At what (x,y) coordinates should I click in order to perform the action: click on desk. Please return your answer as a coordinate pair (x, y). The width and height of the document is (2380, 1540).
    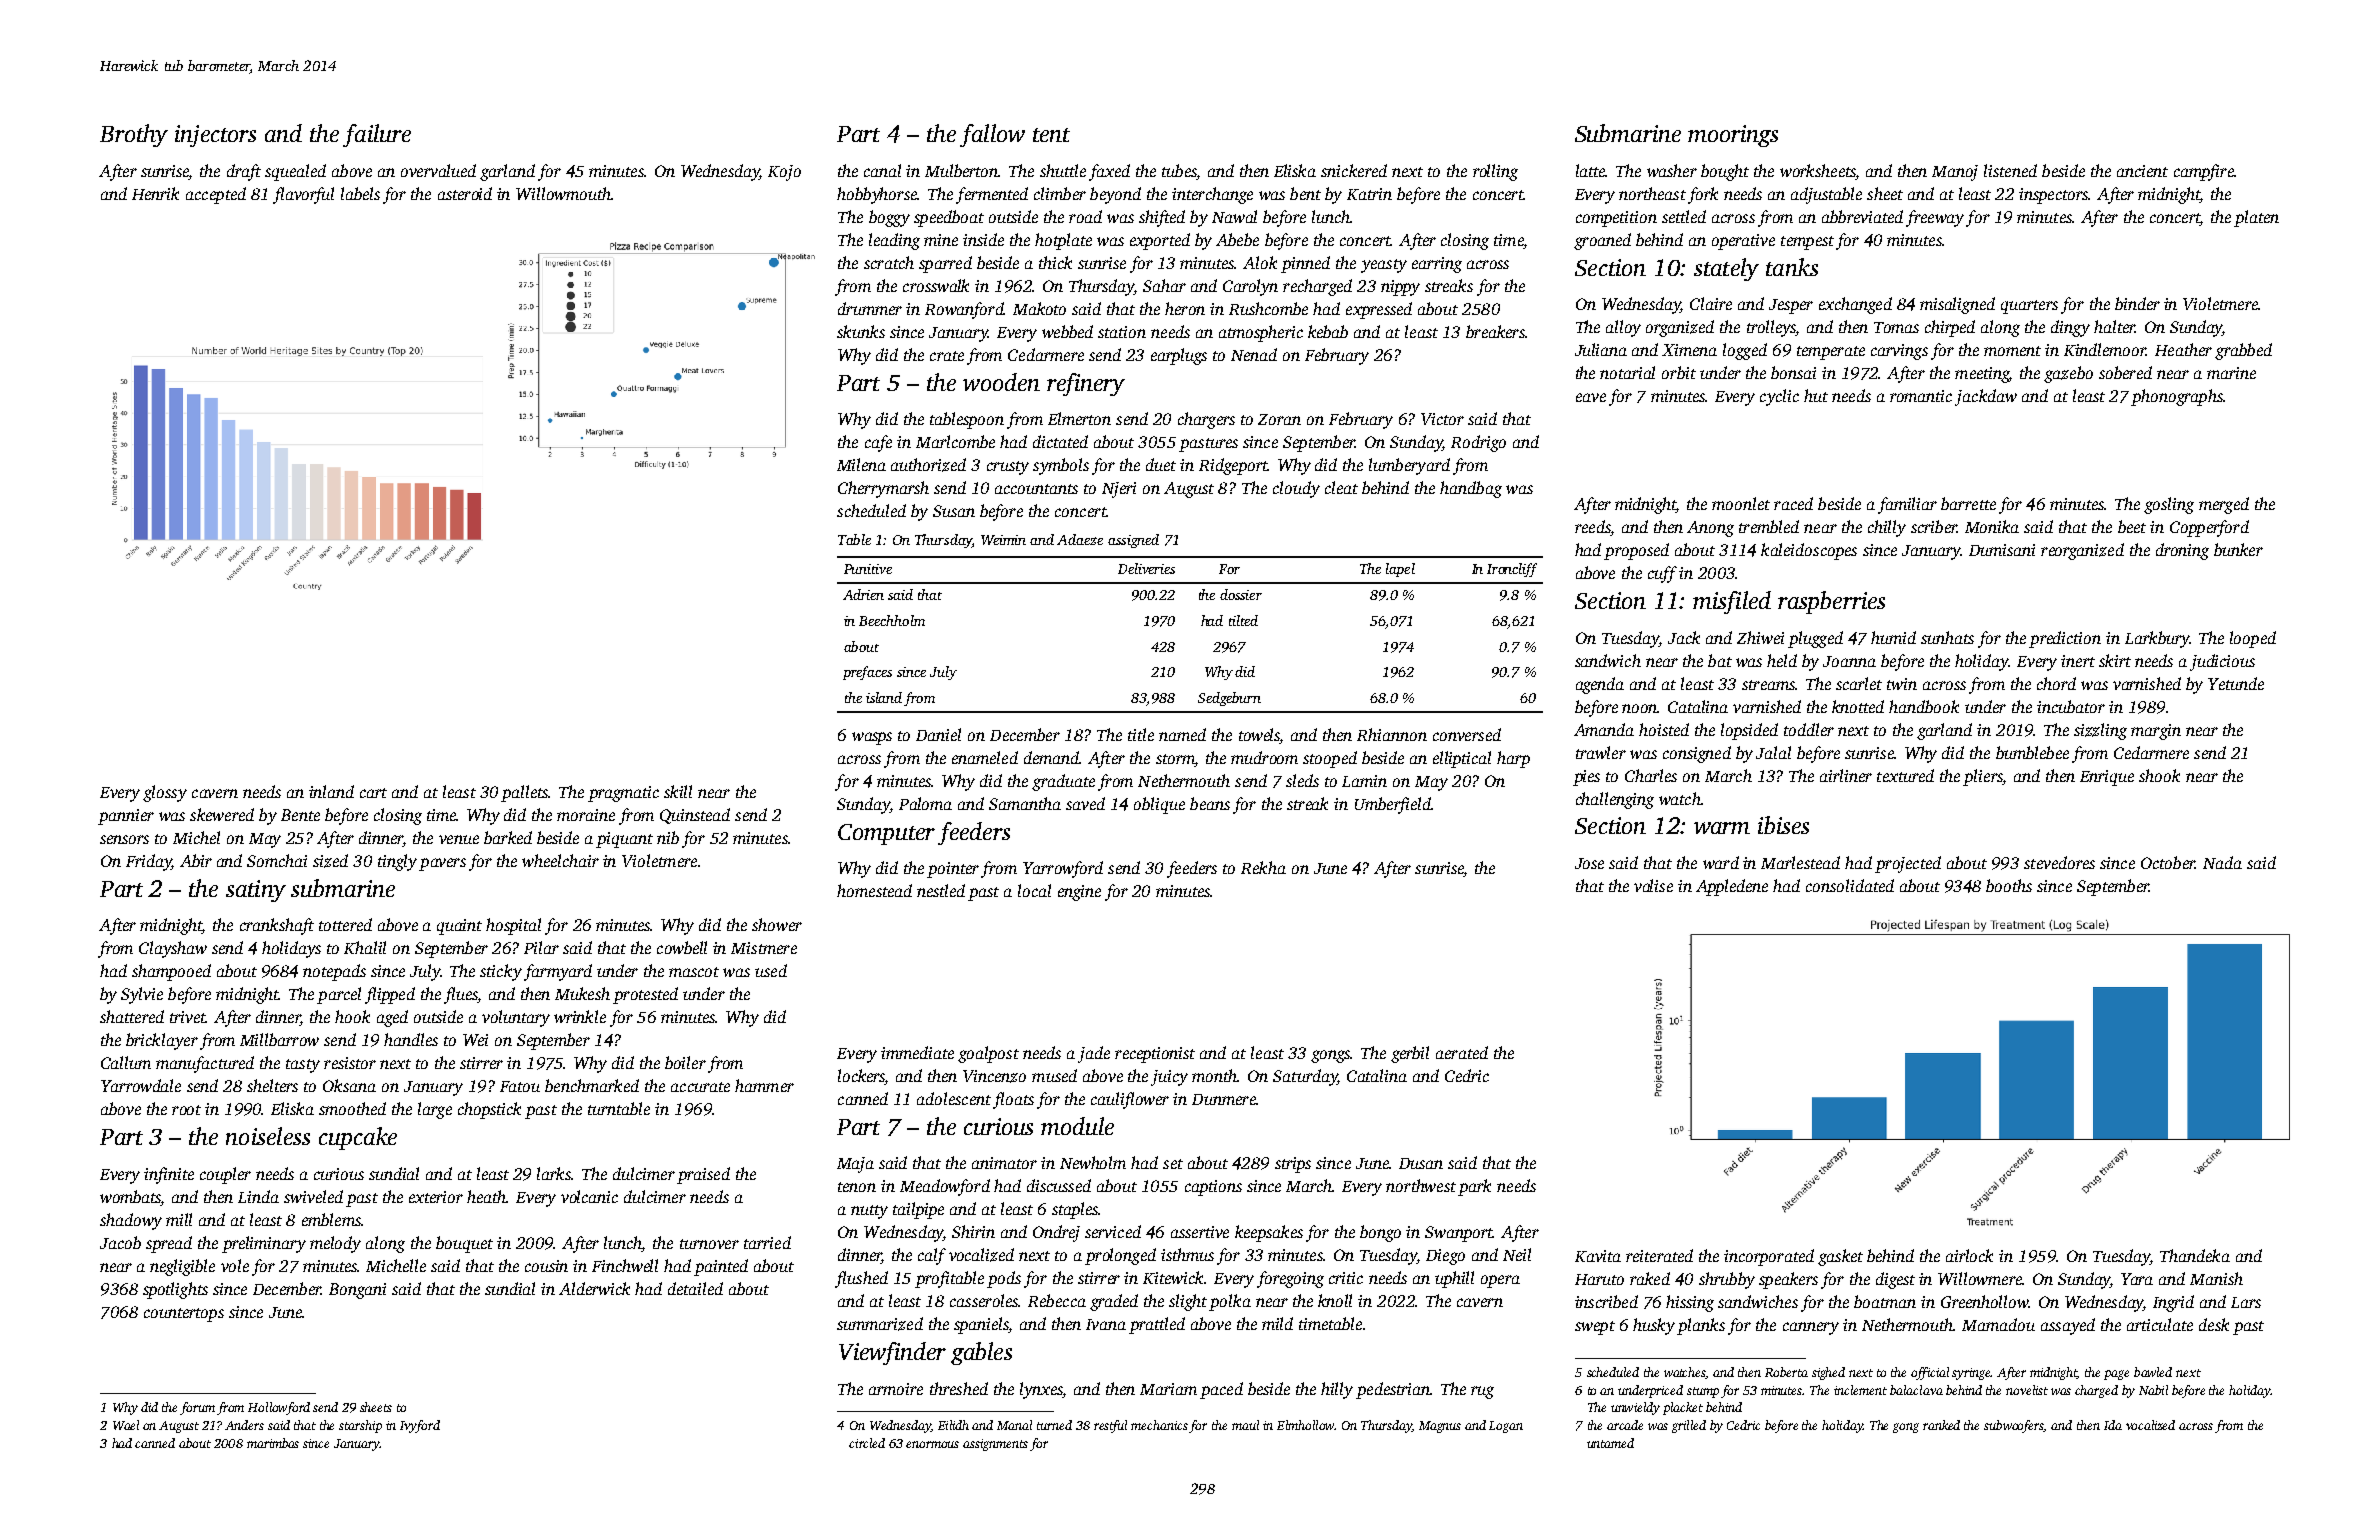
    Looking at the image, I should click on (2214, 1324).
